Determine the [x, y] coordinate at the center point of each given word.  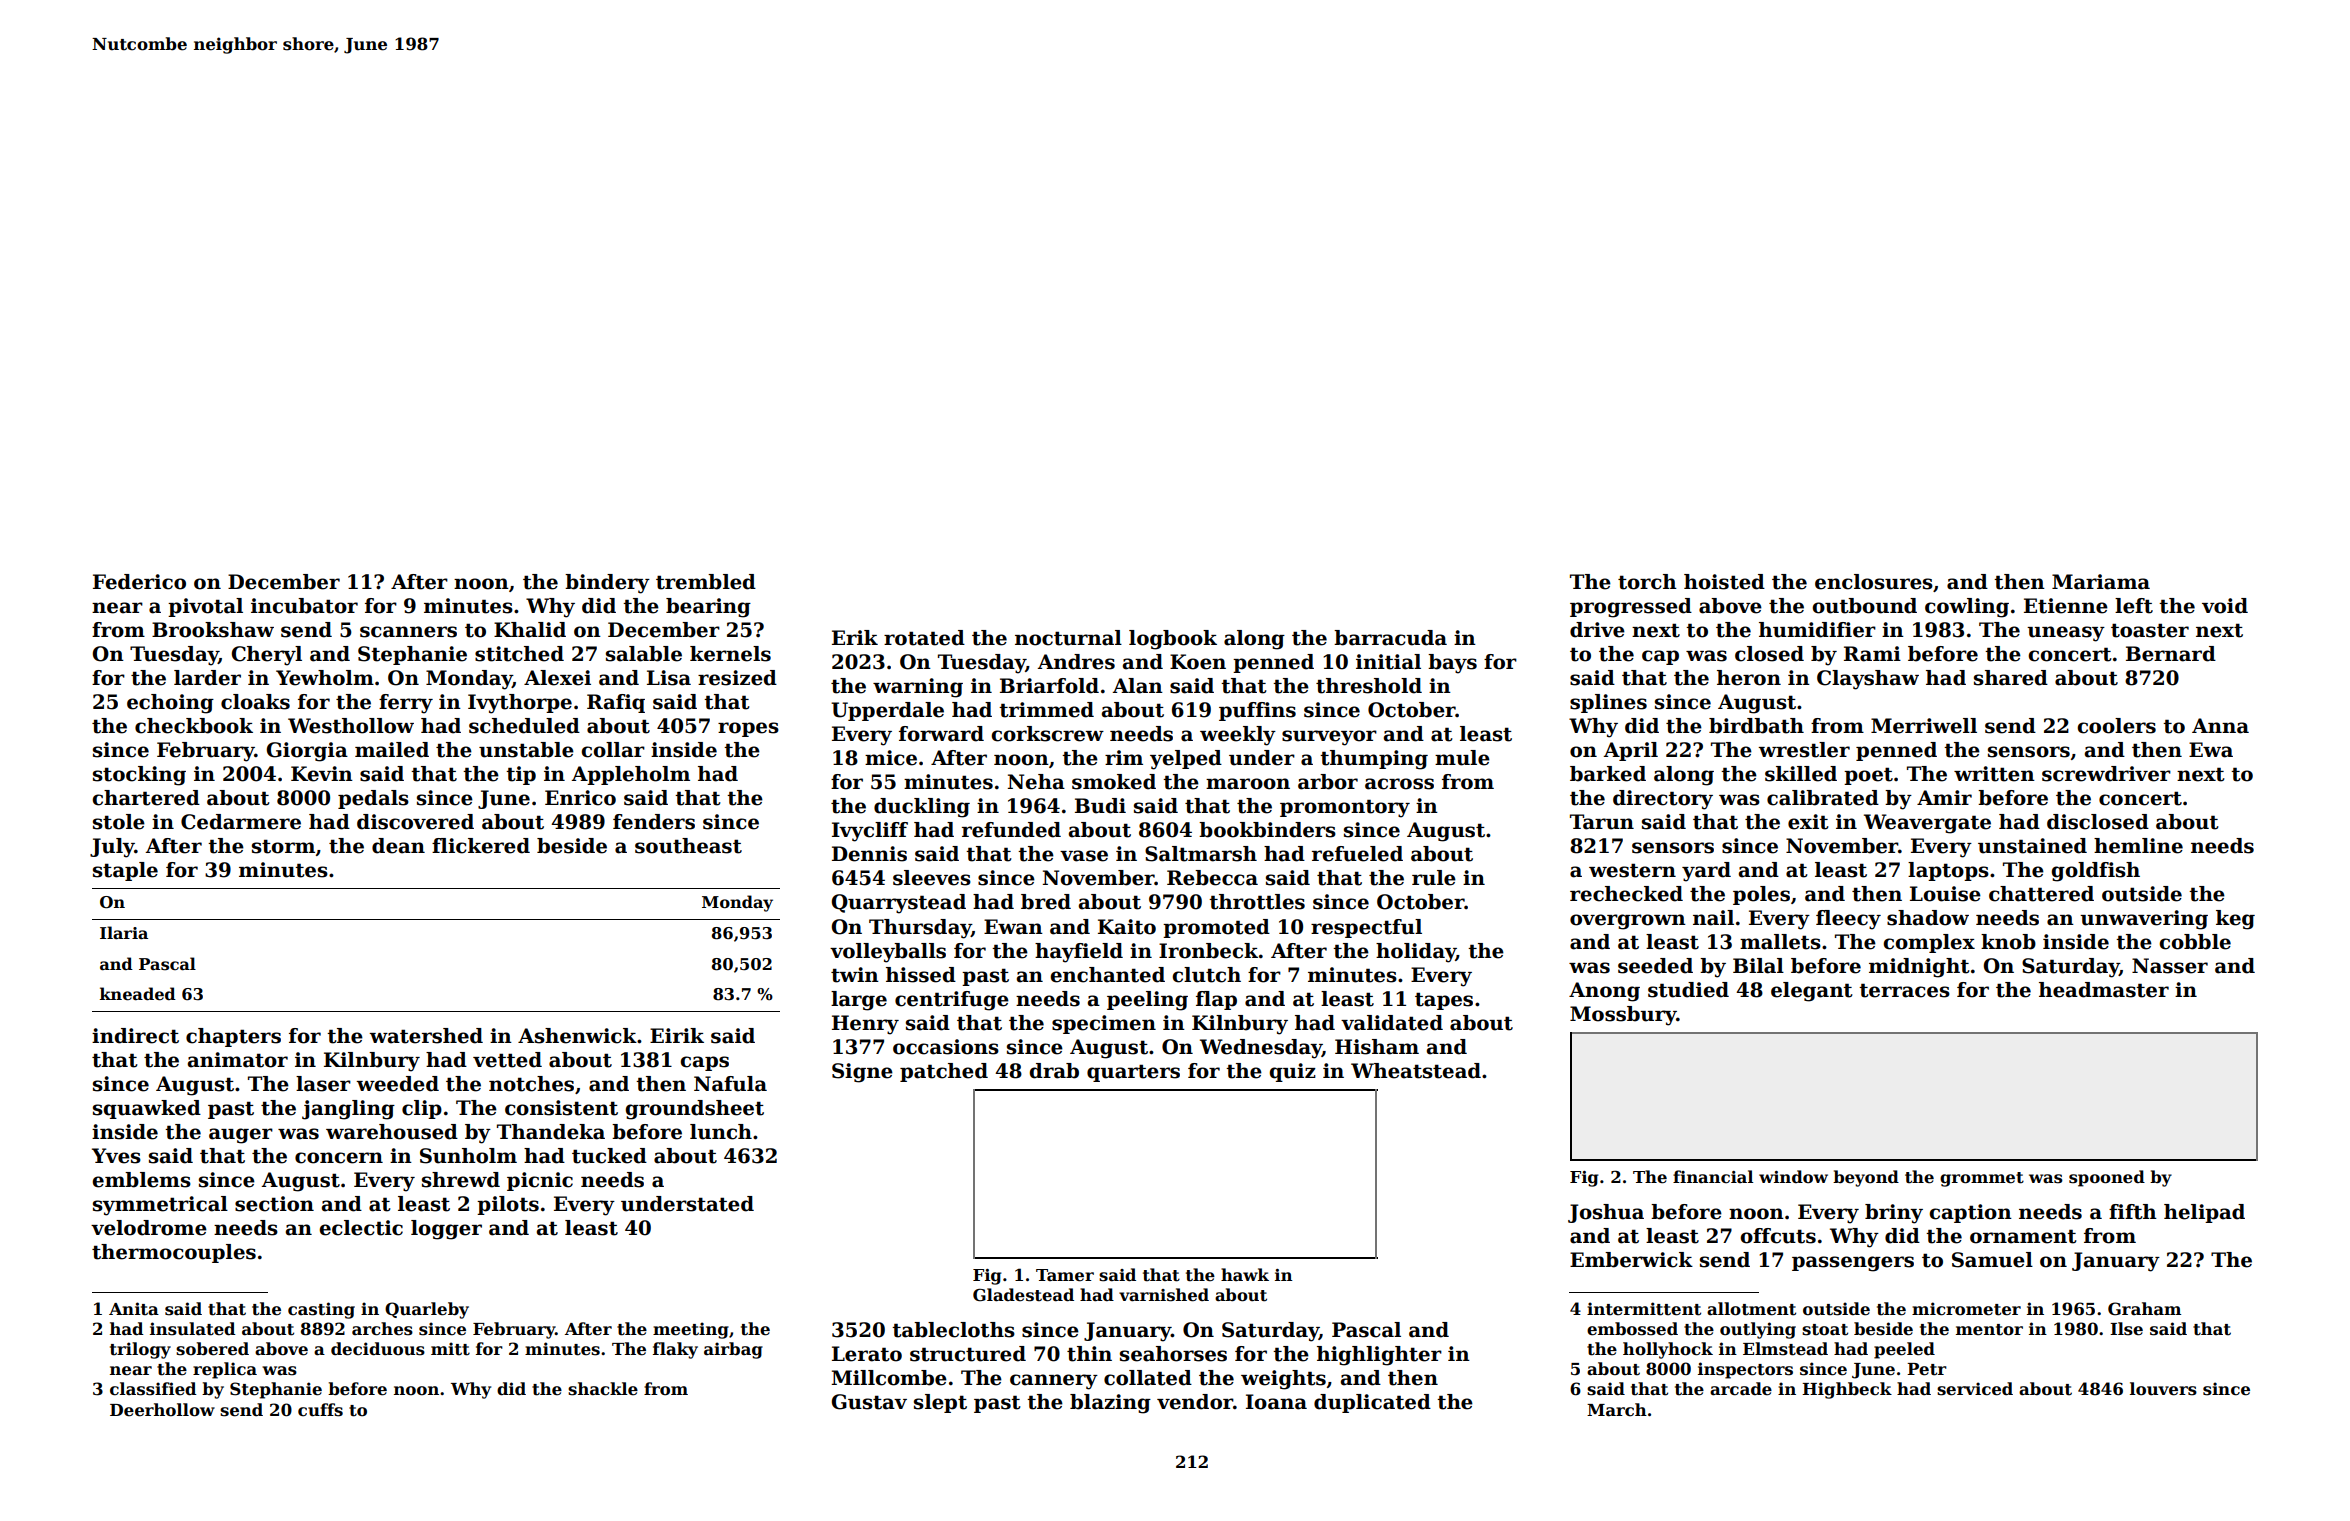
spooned [2107, 1178]
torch [1647, 582]
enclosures [1874, 582]
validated [1392, 1023]
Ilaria [124, 932]
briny [1894, 1214]
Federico [139, 582]
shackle [603, 1389]
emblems [141, 1180]
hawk [1245, 1274]
